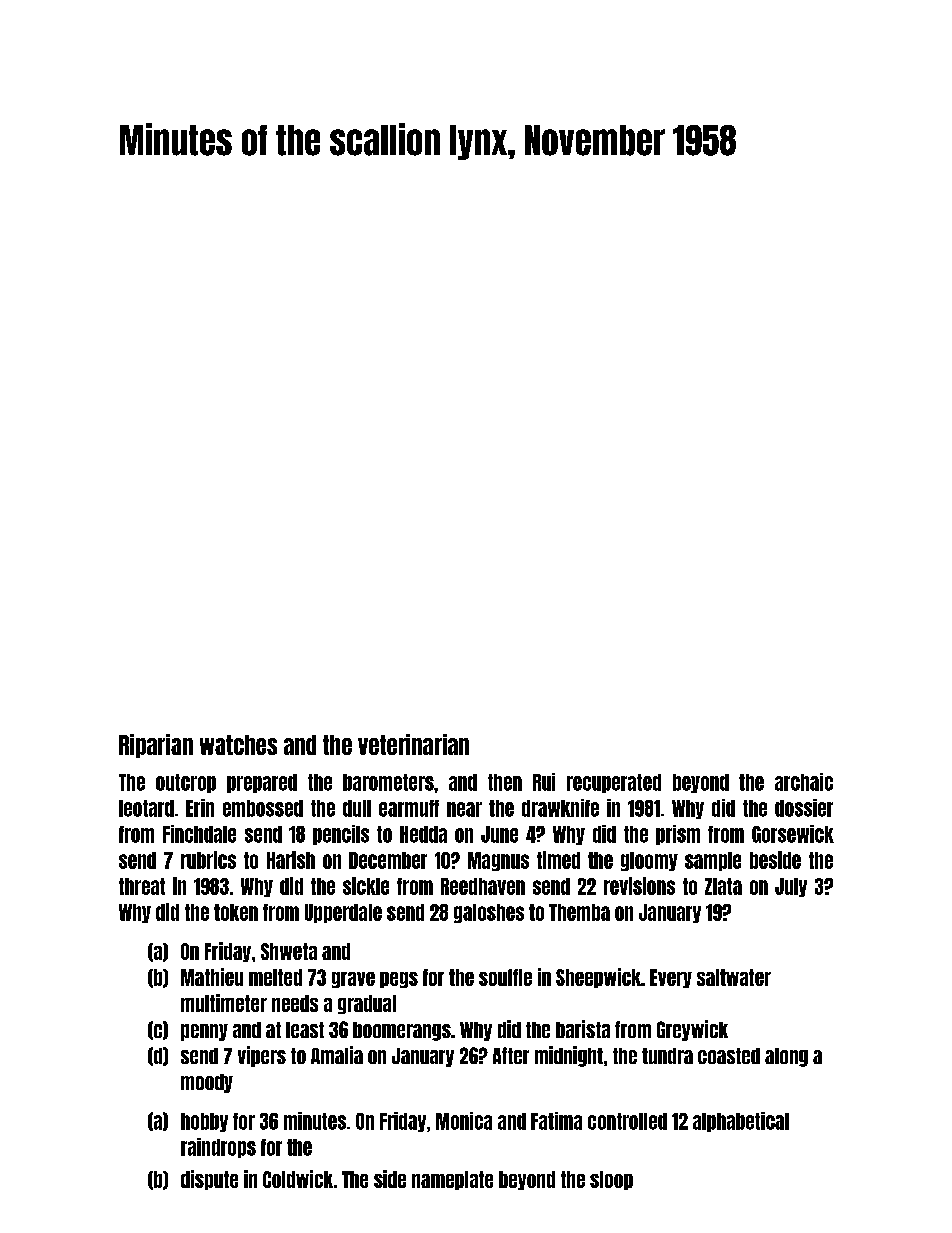 This image has height=1233, width=952. What do you see at coordinates (209, 1180) in the image?
I see `dispute` at bounding box center [209, 1180].
